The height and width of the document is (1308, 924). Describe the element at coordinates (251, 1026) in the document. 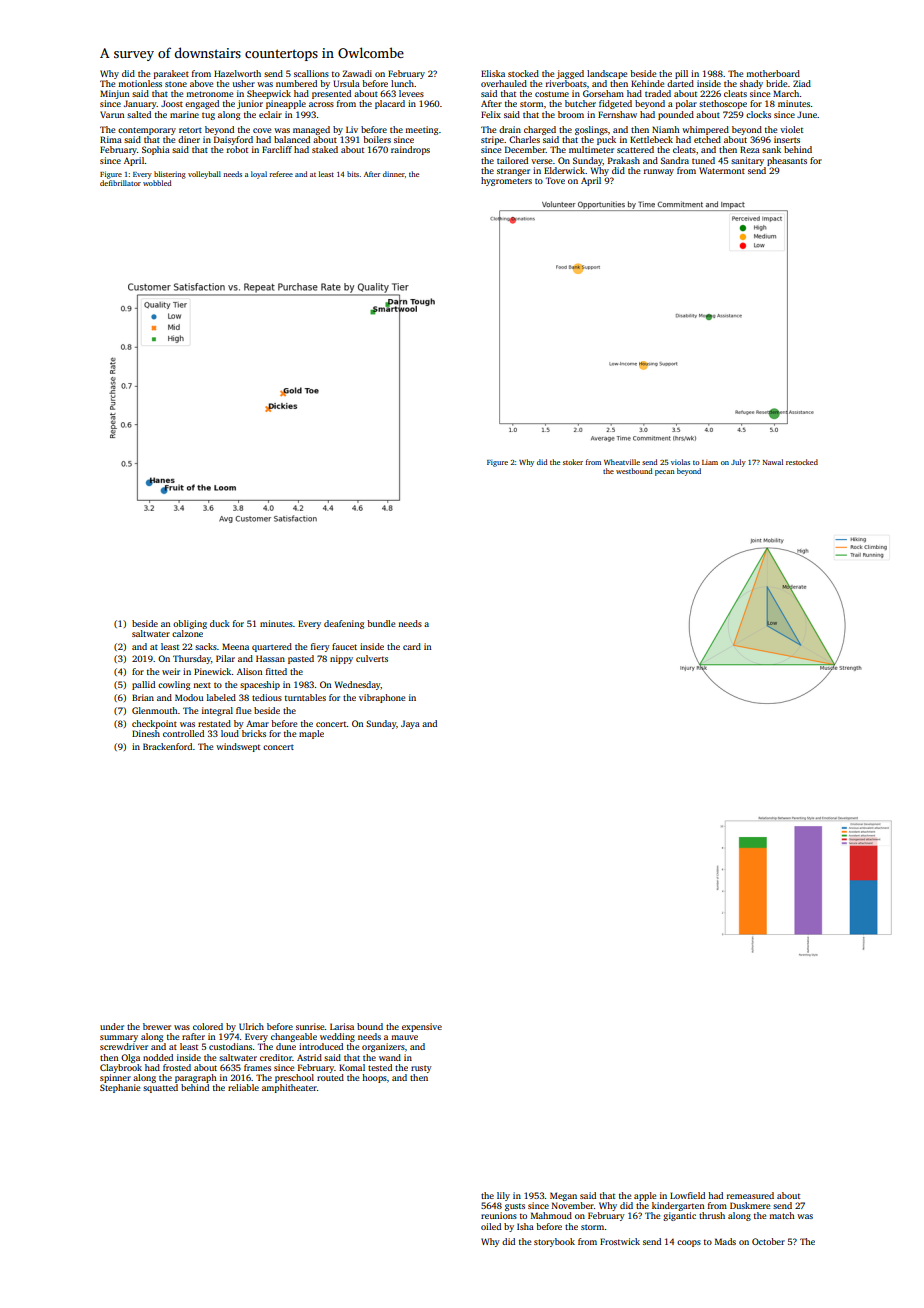

I see `Ulrich` at that location.
